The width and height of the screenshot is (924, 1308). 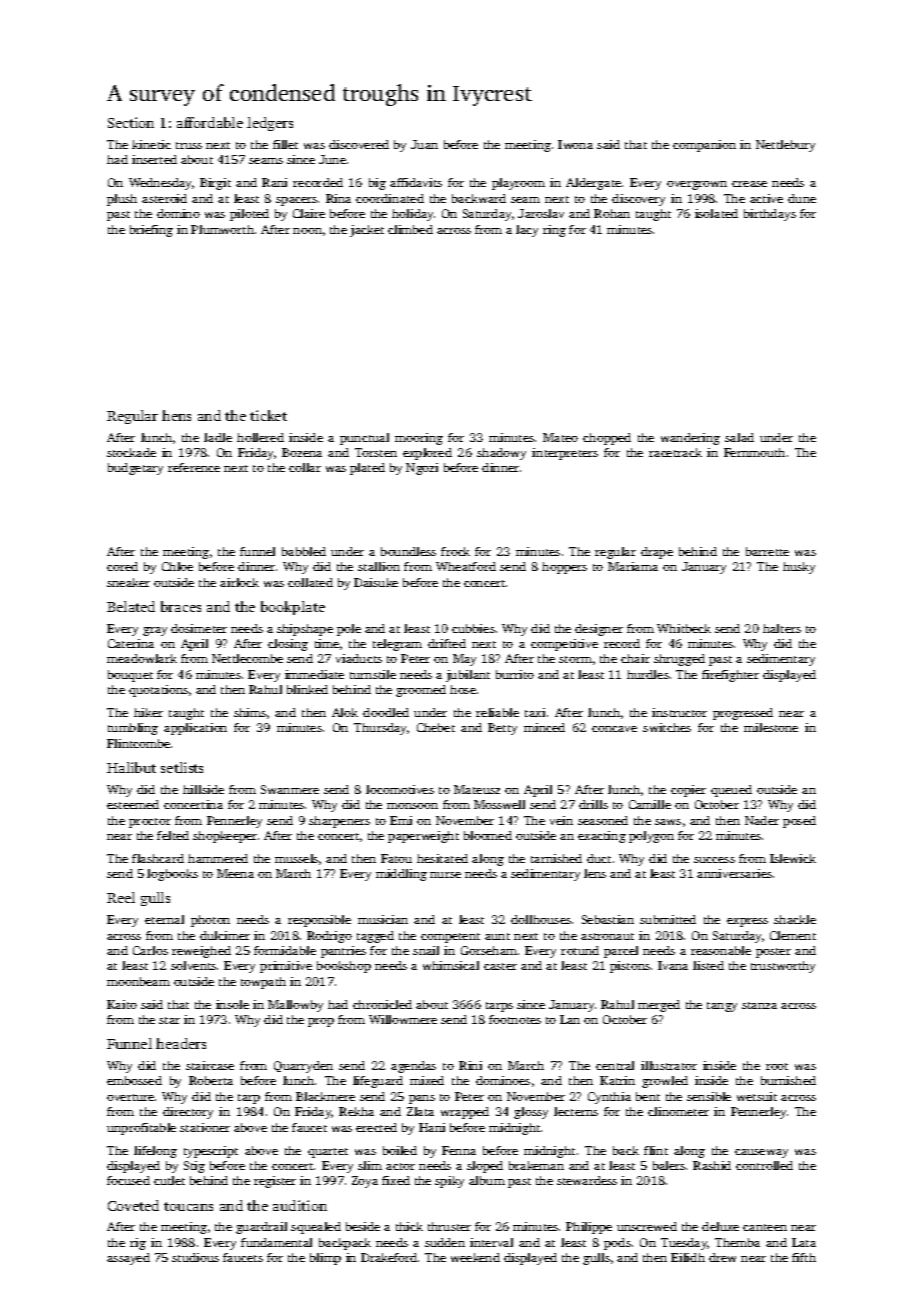 I want to click on esteemed, so click(x=133, y=804).
